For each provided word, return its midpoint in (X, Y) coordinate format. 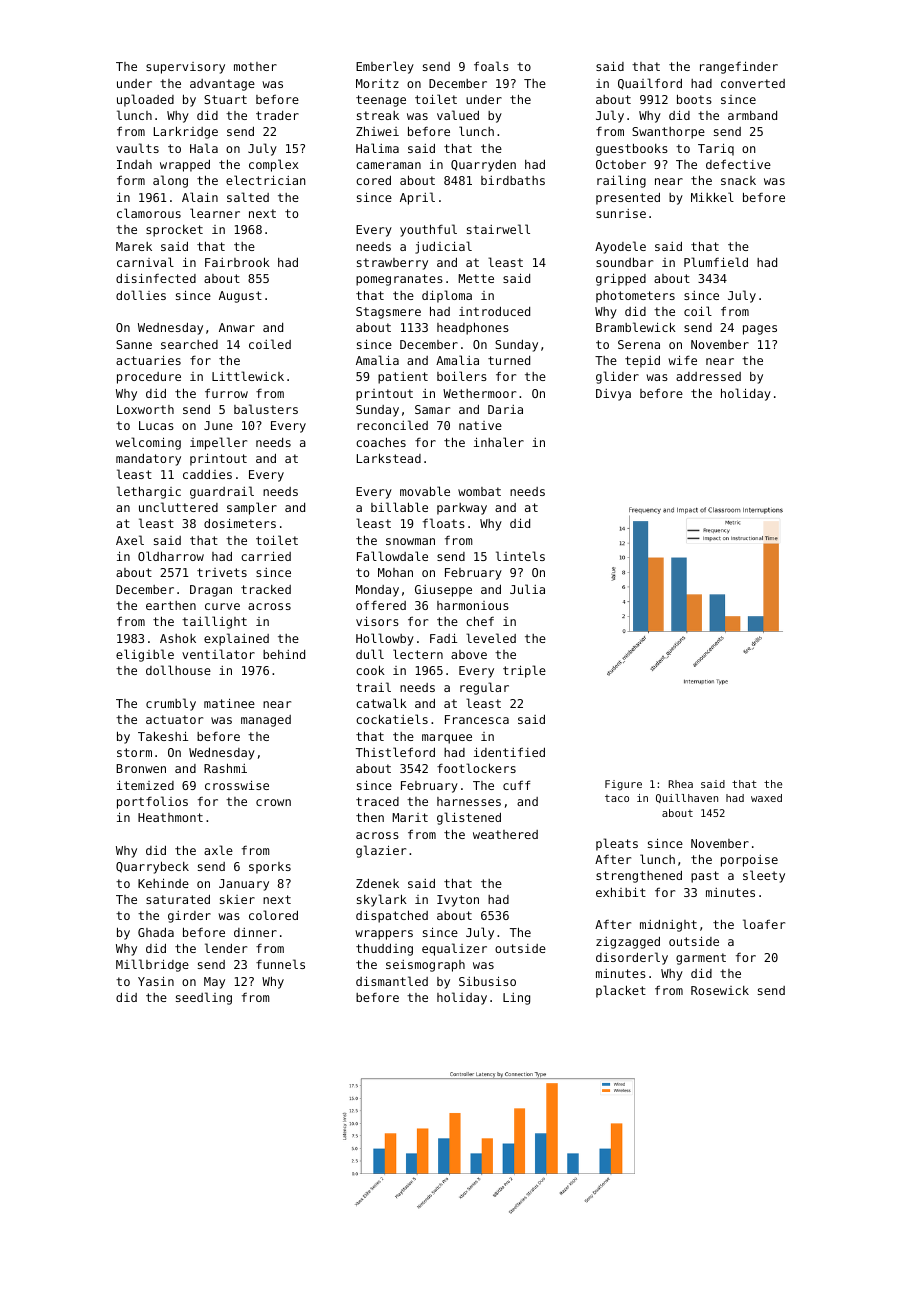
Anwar (237, 327)
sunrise (621, 213)
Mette (476, 278)
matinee (229, 703)
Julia (527, 589)
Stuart (225, 99)
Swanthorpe (668, 133)
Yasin (156, 981)
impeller (218, 443)
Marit (410, 817)
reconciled (392, 425)
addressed (708, 376)
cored (373, 180)
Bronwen (141, 768)
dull (370, 654)
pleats (617, 844)
